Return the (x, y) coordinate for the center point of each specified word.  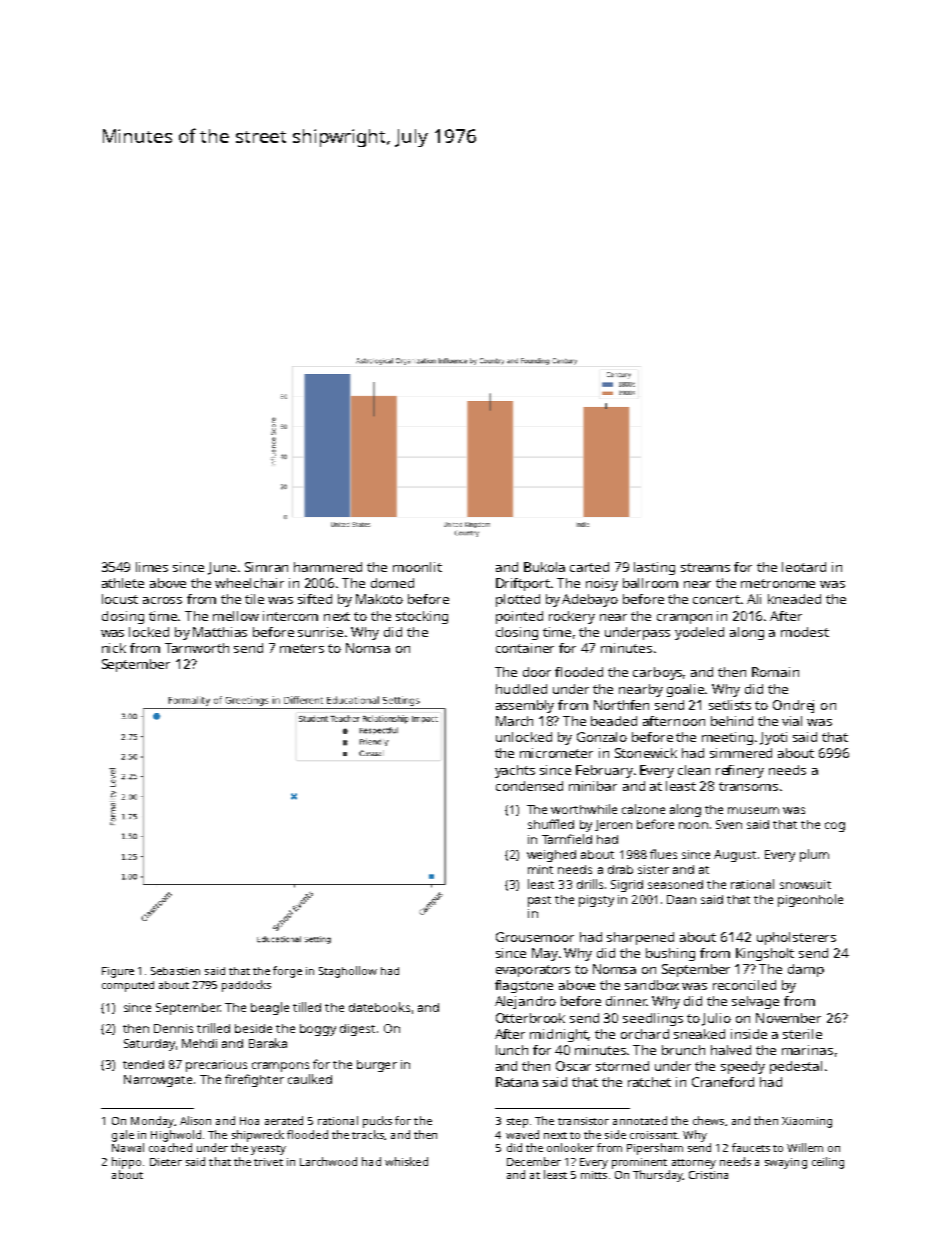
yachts (515, 771)
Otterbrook (530, 1018)
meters (302, 648)
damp (806, 970)
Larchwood (328, 1161)
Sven (729, 824)
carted (589, 567)
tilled (307, 1007)
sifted (315, 599)
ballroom (650, 583)
